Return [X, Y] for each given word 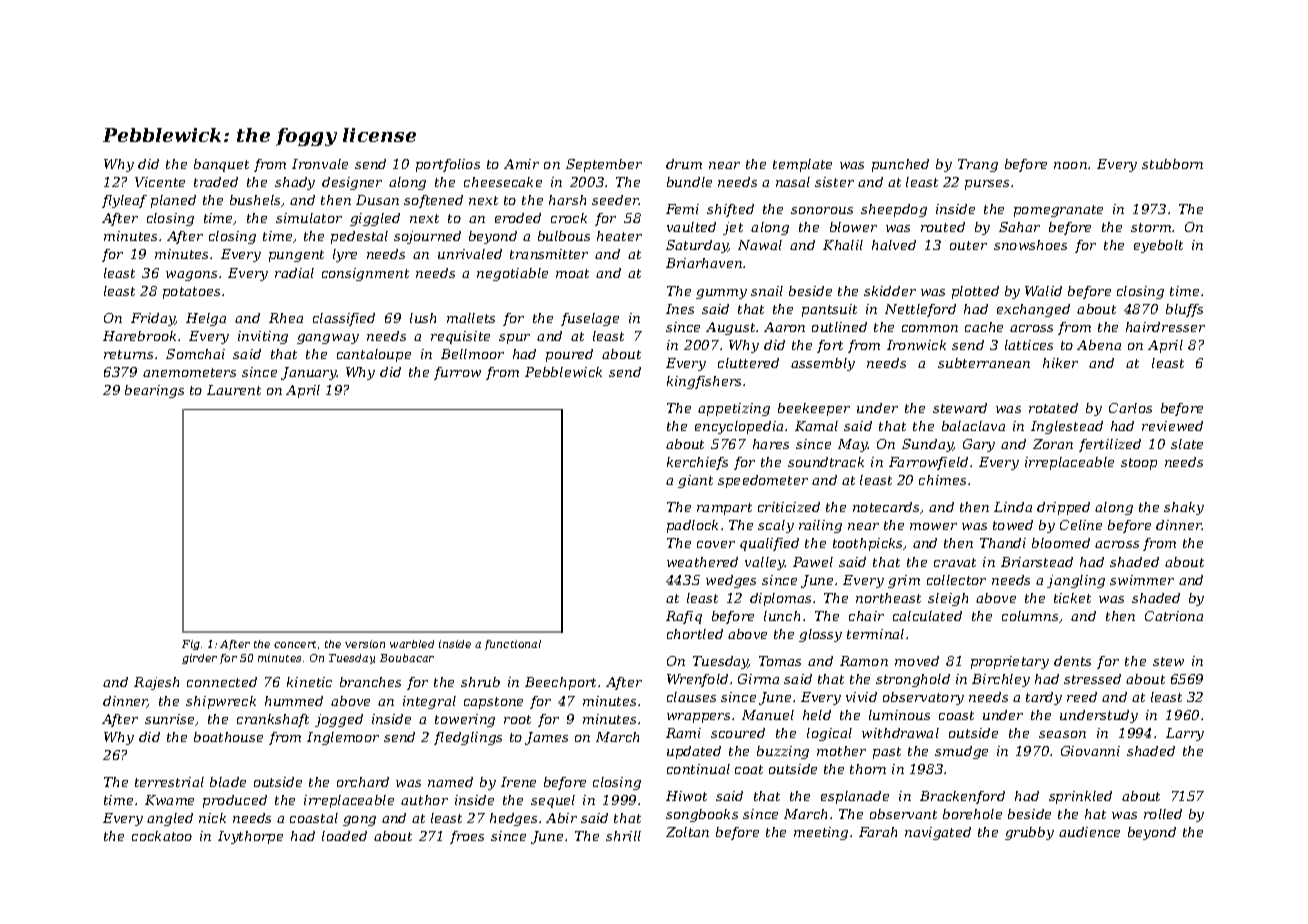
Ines [680, 309]
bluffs [1184, 310]
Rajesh [156, 683]
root [517, 719]
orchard [363, 782]
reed [1082, 697]
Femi [682, 209]
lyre [345, 255]
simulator [309, 218]
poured [569, 355]
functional [513, 645]
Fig [191, 645]
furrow [457, 373]
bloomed [1061, 543]
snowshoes [1030, 245]
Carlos [1130, 408]
